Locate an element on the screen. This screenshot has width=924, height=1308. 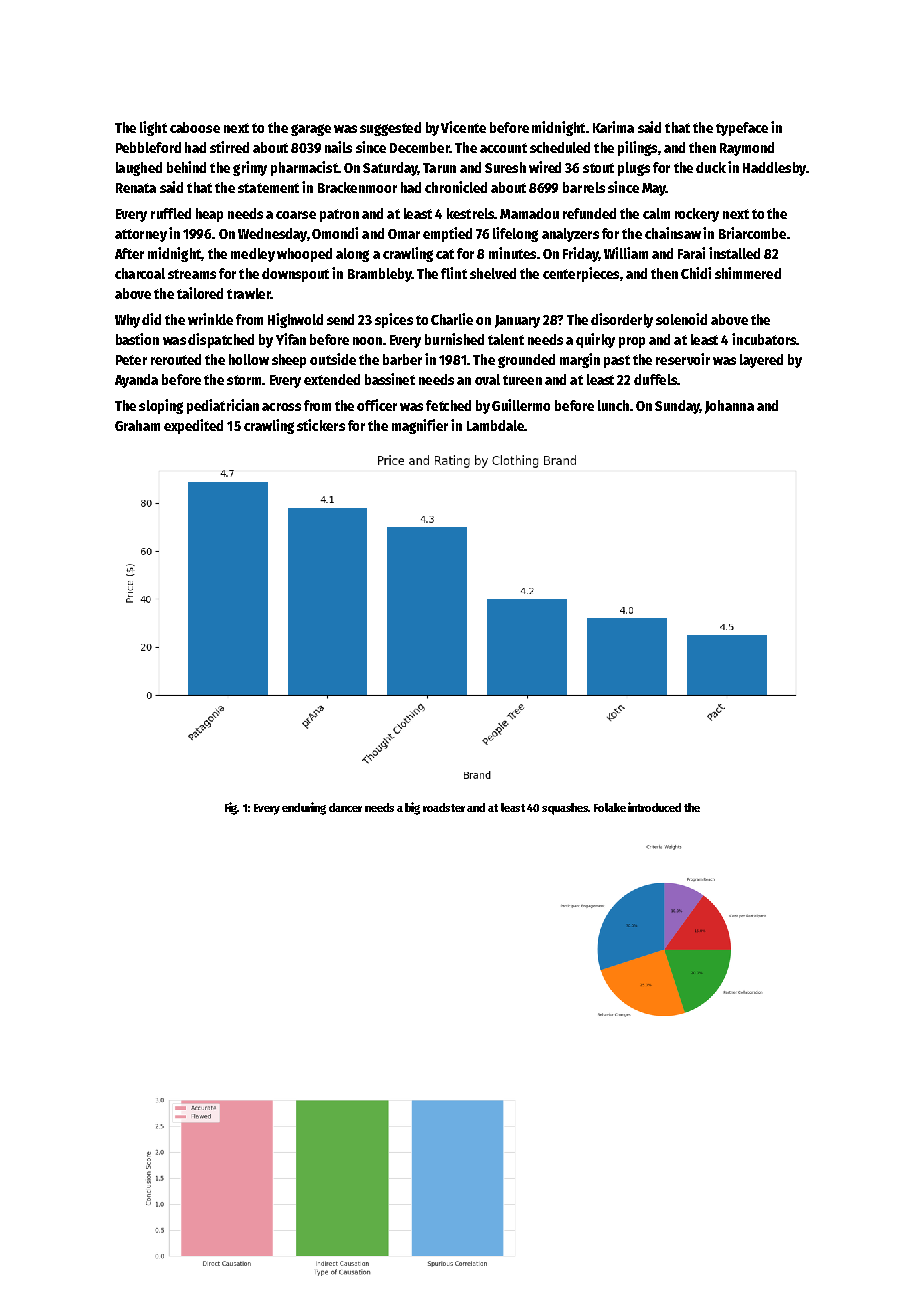
squashes is located at coordinates (565, 809).
